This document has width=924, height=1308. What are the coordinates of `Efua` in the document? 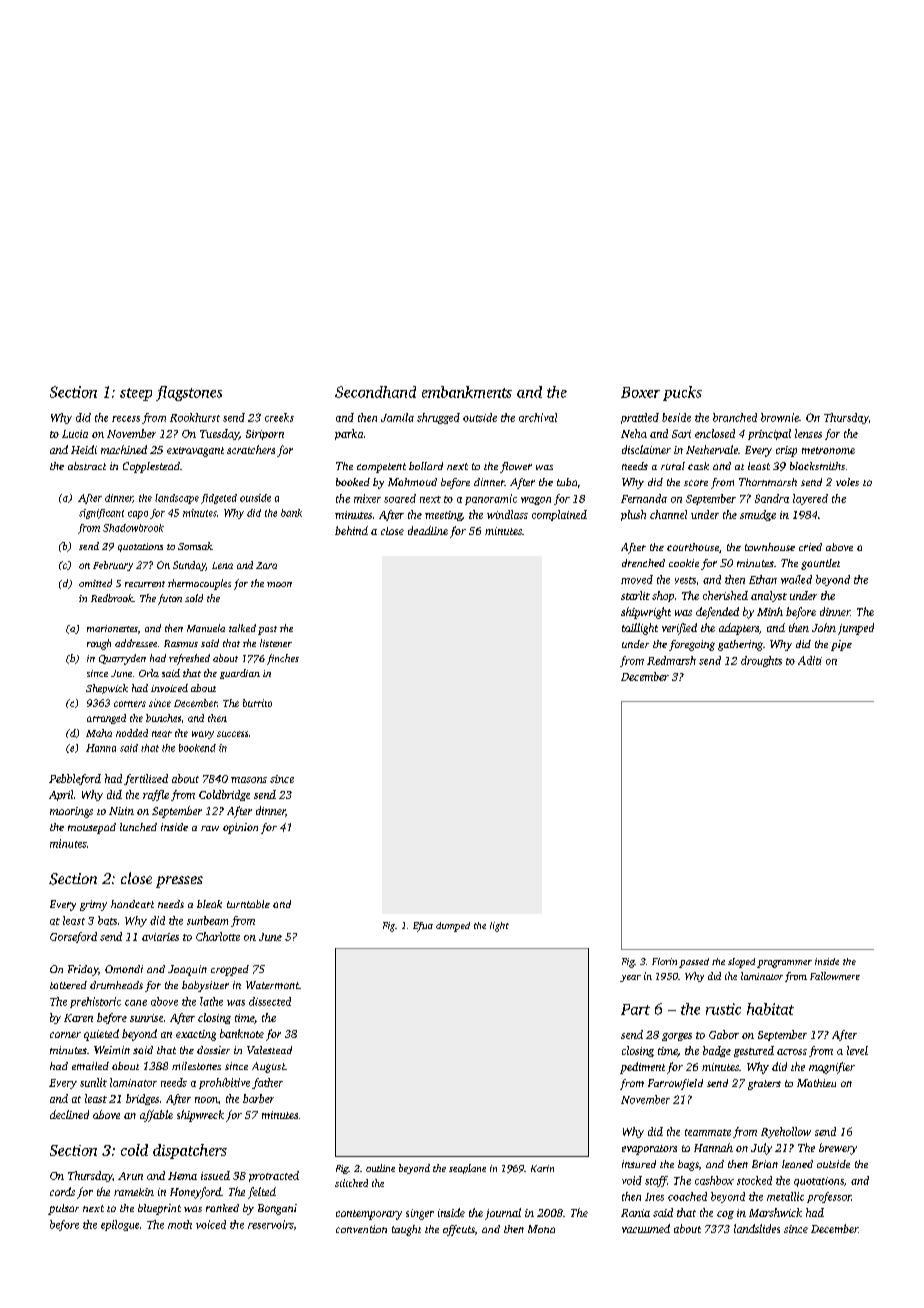 It's located at (423, 927).
